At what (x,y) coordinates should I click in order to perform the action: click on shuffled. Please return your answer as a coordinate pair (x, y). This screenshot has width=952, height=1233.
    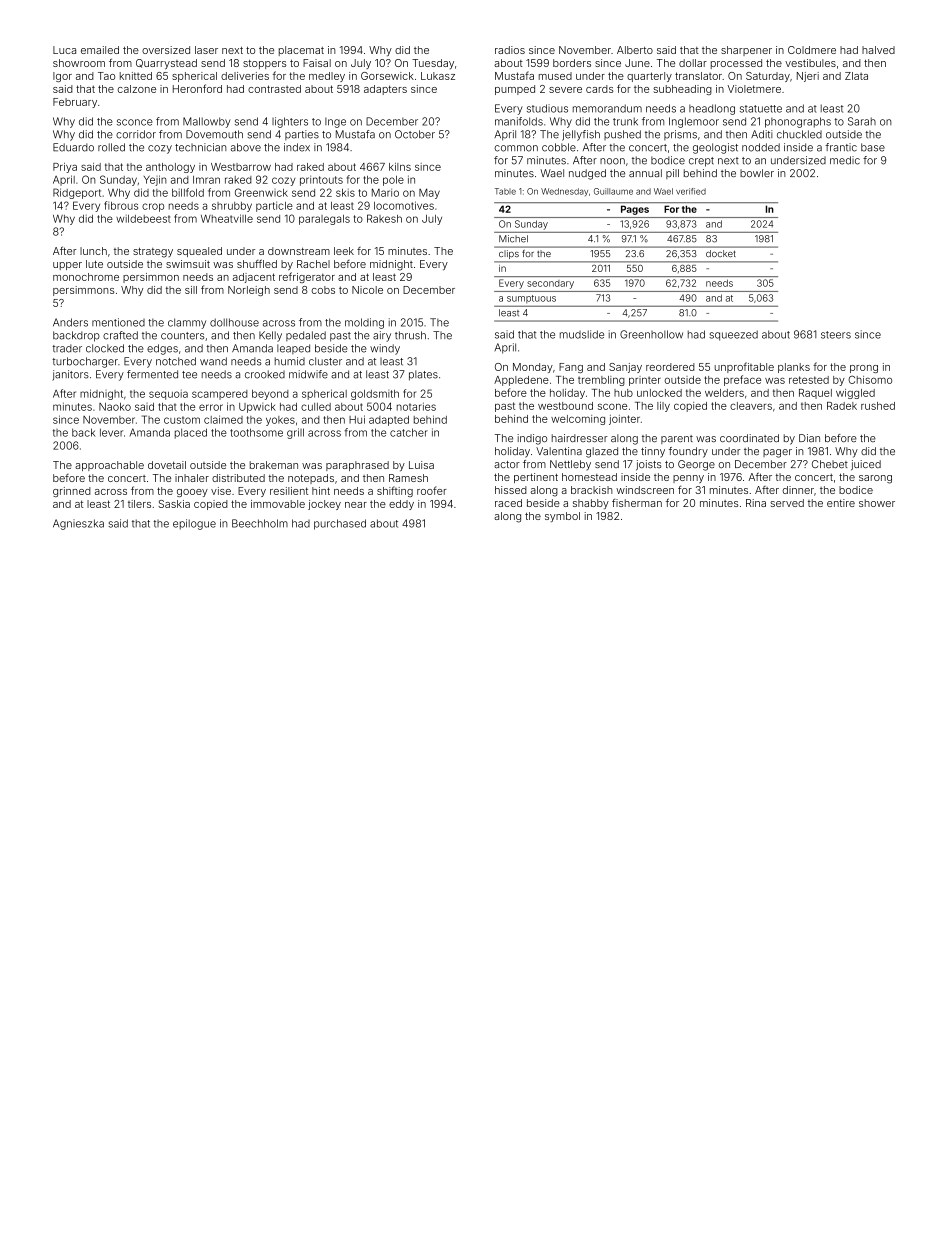
    Looking at the image, I should click on (257, 263).
